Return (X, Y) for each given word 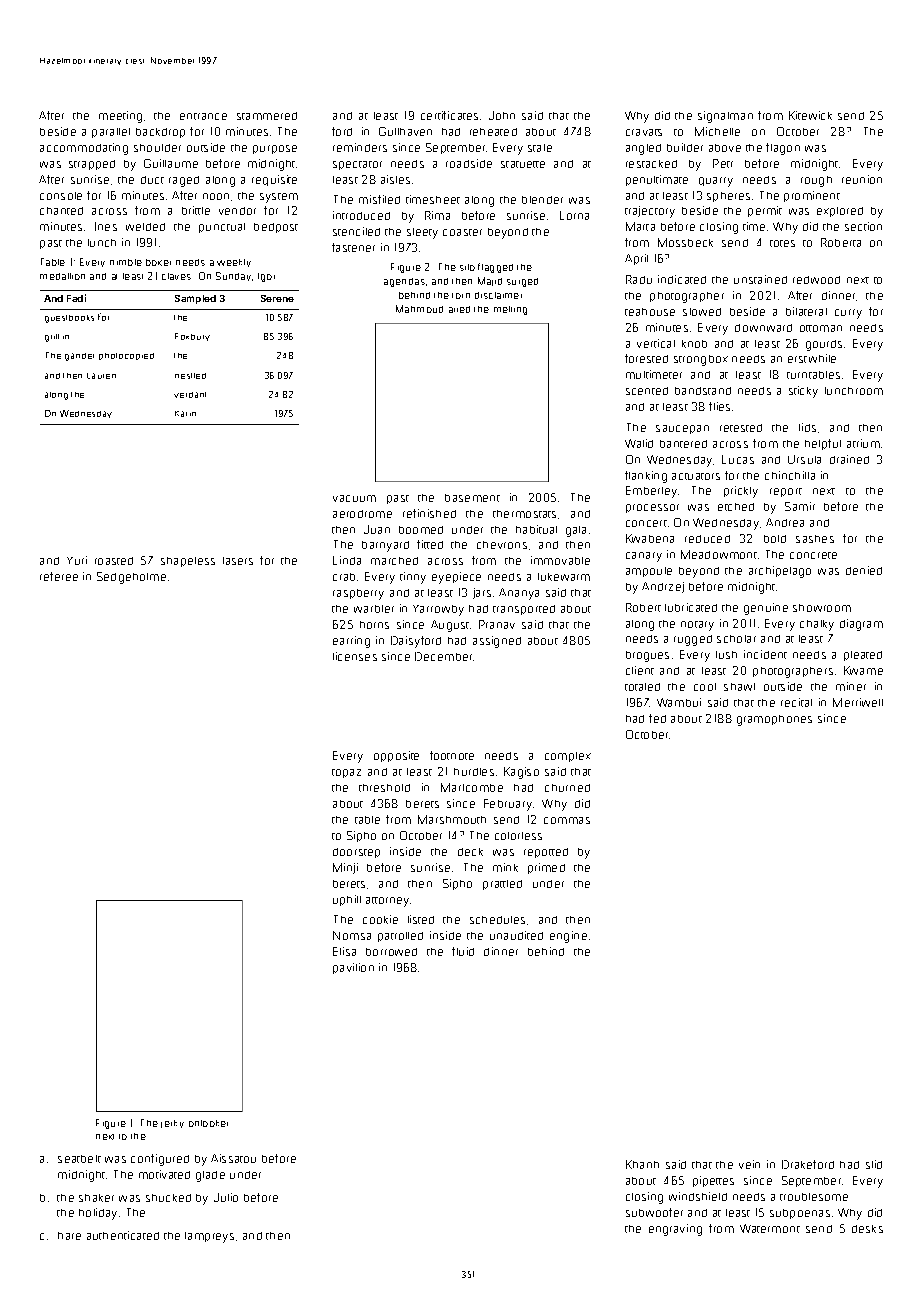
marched (394, 561)
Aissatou (233, 1158)
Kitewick (810, 115)
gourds (824, 345)
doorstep (356, 853)
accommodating (84, 149)
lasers (238, 561)
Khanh (642, 1164)
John (502, 115)
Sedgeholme (131, 578)
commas (567, 820)
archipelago (780, 572)
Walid (639, 443)
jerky (172, 1124)
